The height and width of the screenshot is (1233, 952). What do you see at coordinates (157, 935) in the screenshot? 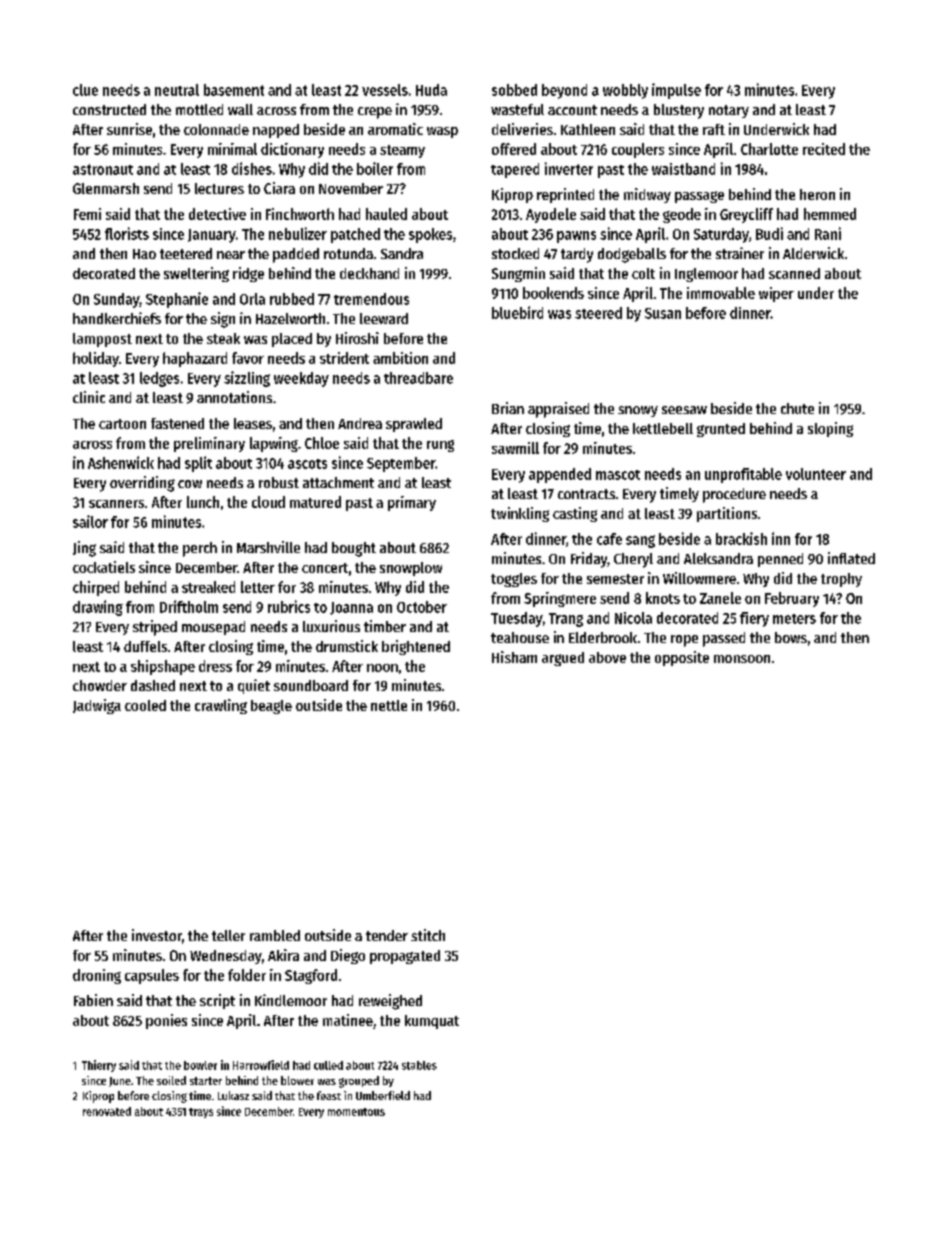
I see `investor` at bounding box center [157, 935].
